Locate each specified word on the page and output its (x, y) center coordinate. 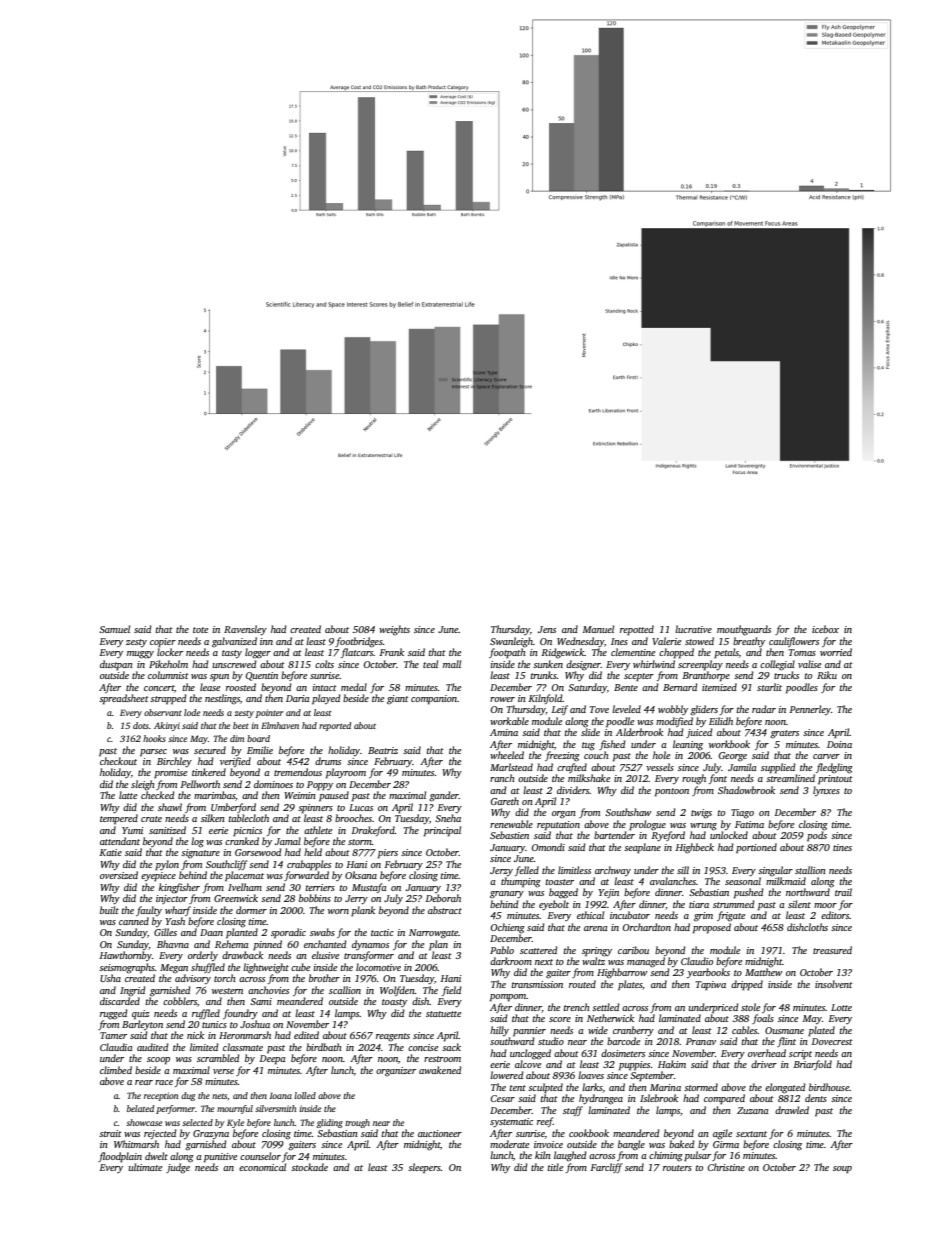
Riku (827, 675)
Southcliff (226, 865)
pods (817, 836)
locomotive (378, 967)
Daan (211, 932)
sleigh (143, 785)
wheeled (507, 755)
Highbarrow (622, 973)
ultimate (145, 1167)
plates (630, 985)
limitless (574, 870)
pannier (529, 1031)
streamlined (790, 778)
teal (430, 664)
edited (306, 1035)
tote (200, 630)
